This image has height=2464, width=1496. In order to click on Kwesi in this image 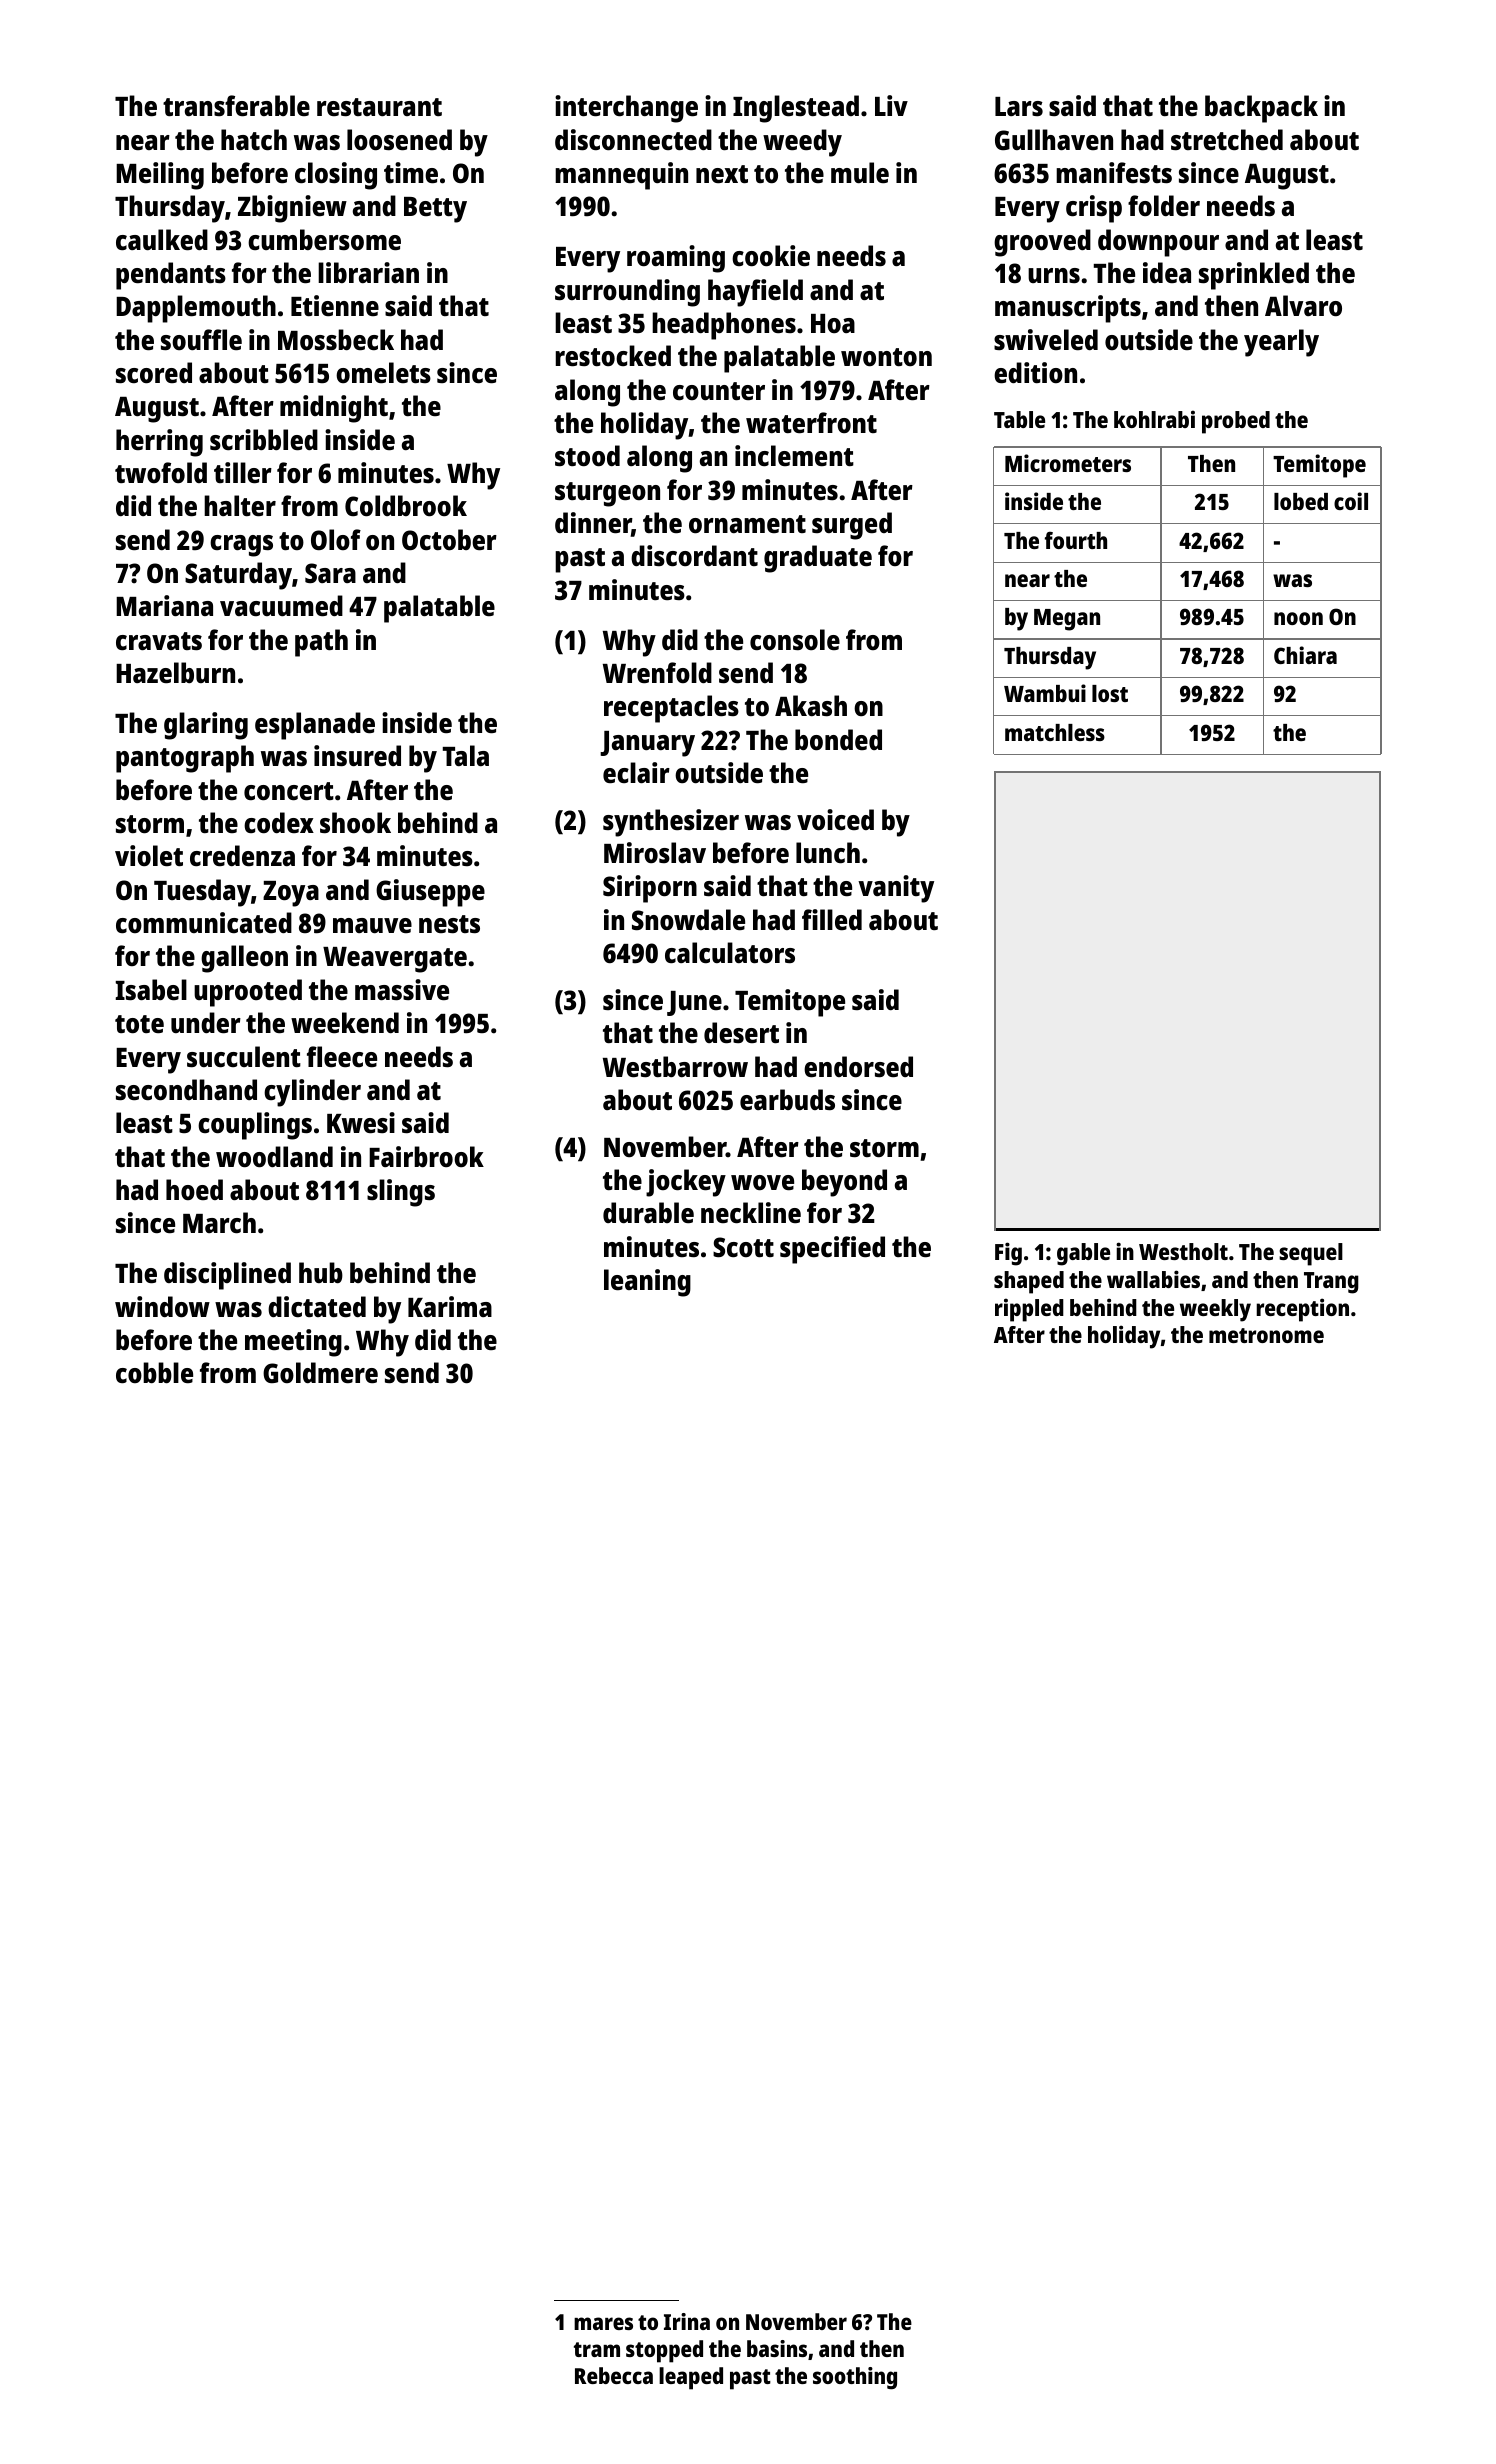, I will do `click(361, 1123)`.
